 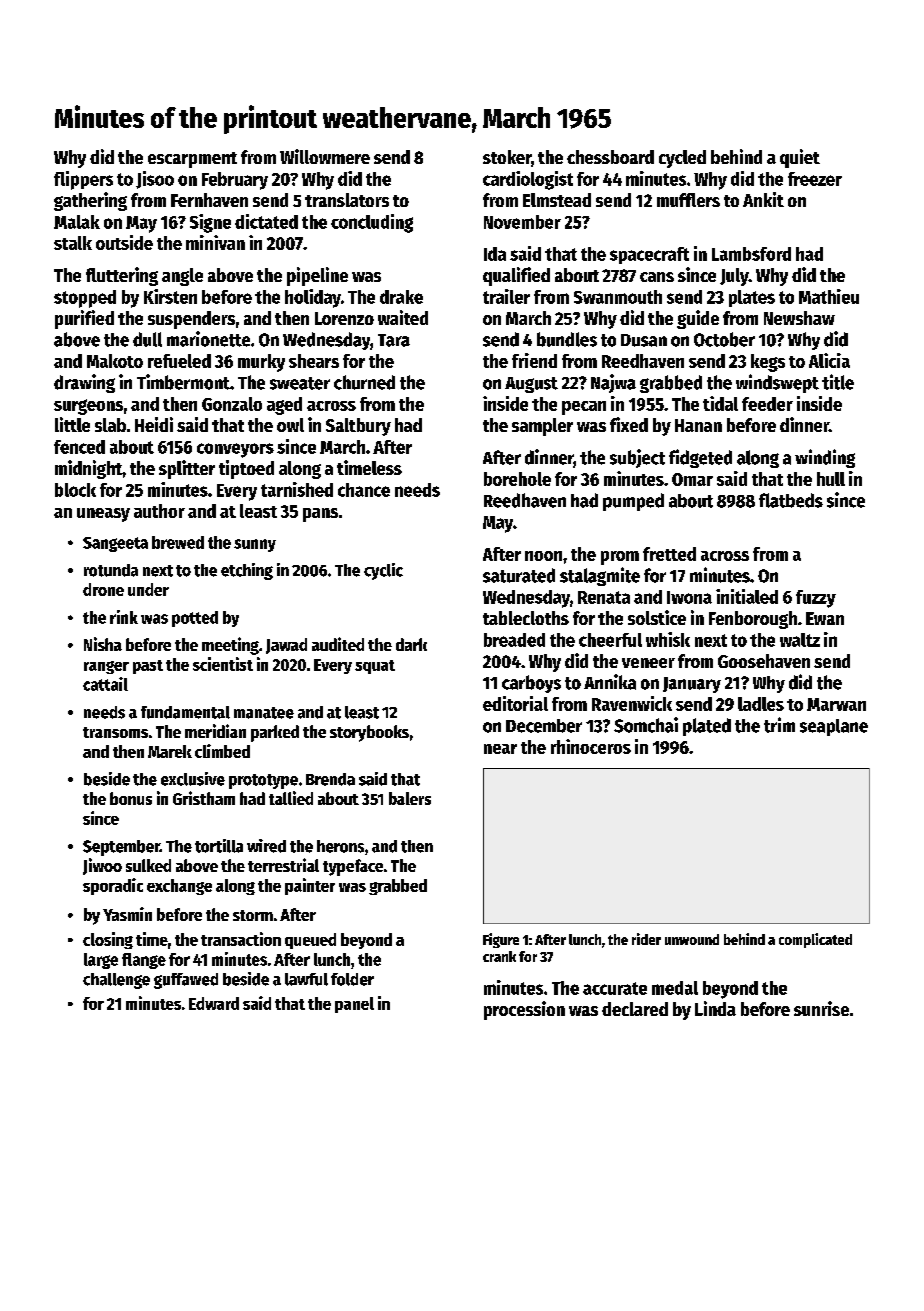 What do you see at coordinates (214, 1003) in the screenshot?
I see `Edward` at bounding box center [214, 1003].
